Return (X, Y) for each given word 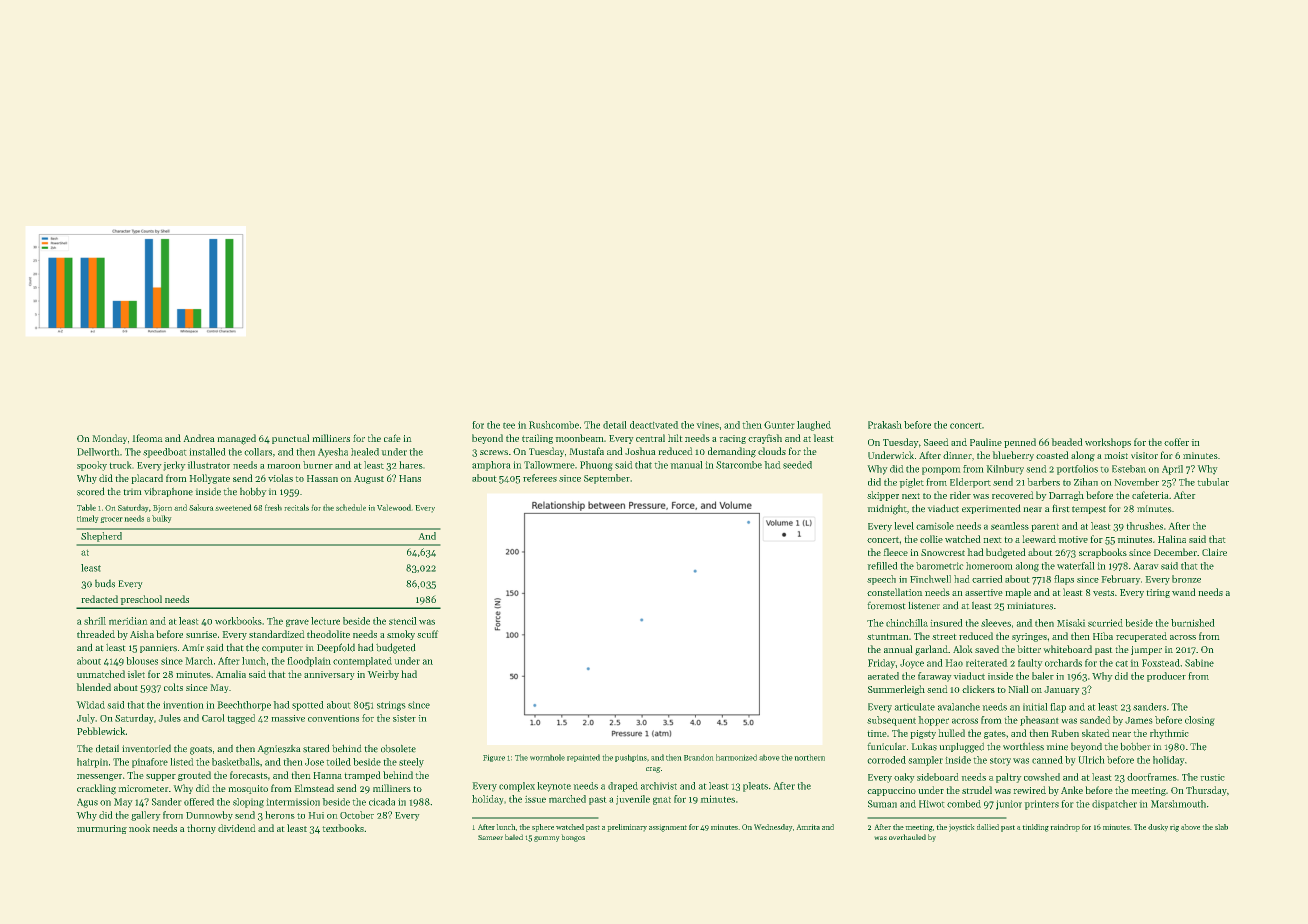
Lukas (924, 747)
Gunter (779, 425)
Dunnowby (209, 816)
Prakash (885, 425)
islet (136, 674)
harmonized (736, 757)
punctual (291, 439)
